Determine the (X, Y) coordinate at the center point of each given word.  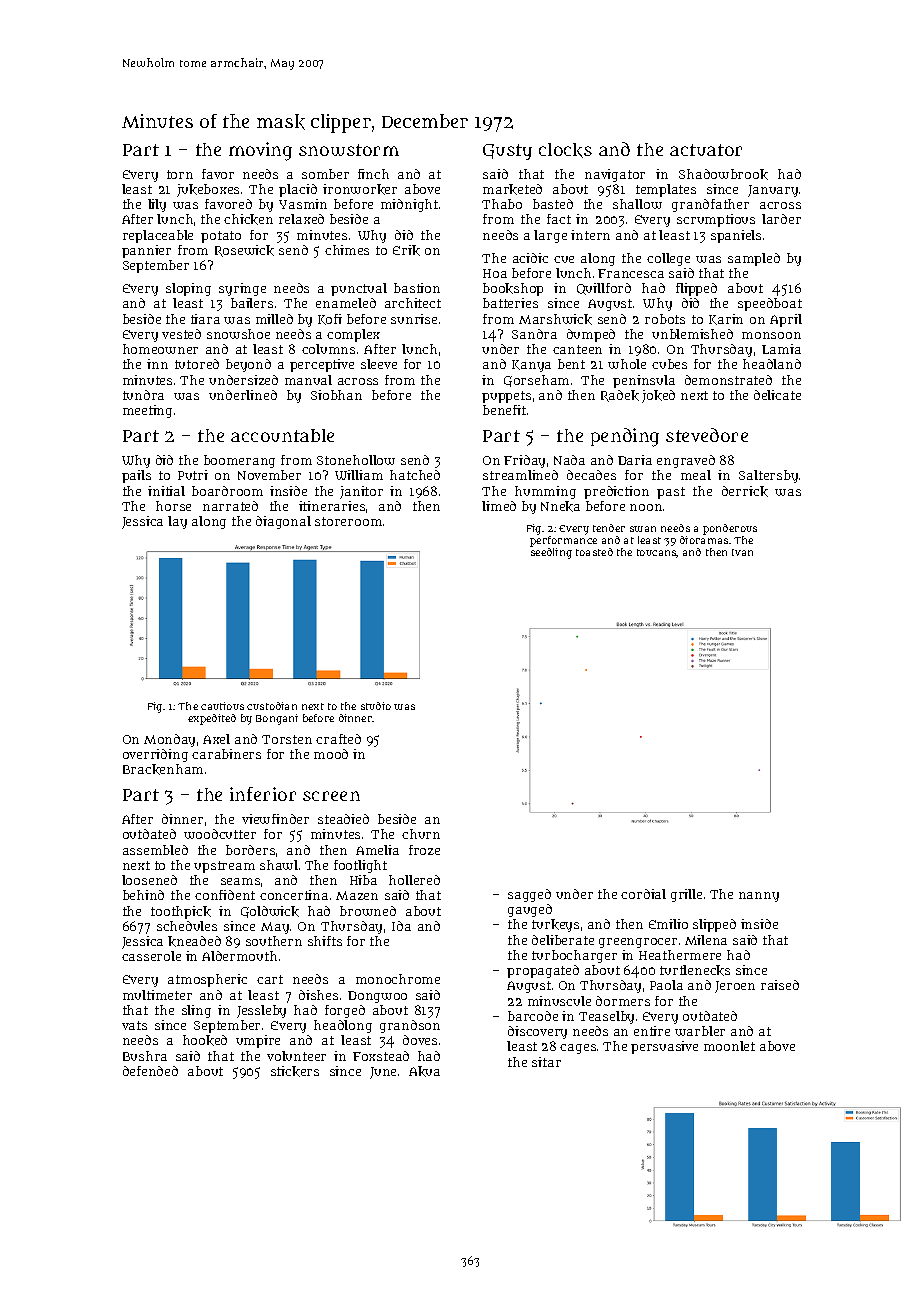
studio (376, 706)
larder (781, 219)
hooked (205, 1040)
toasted (594, 552)
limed (499, 506)
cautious (222, 706)
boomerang (239, 461)
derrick (745, 491)
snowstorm (349, 150)
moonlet (729, 1046)
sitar (546, 1062)
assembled (155, 850)
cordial (643, 894)
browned (368, 911)
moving (260, 151)
